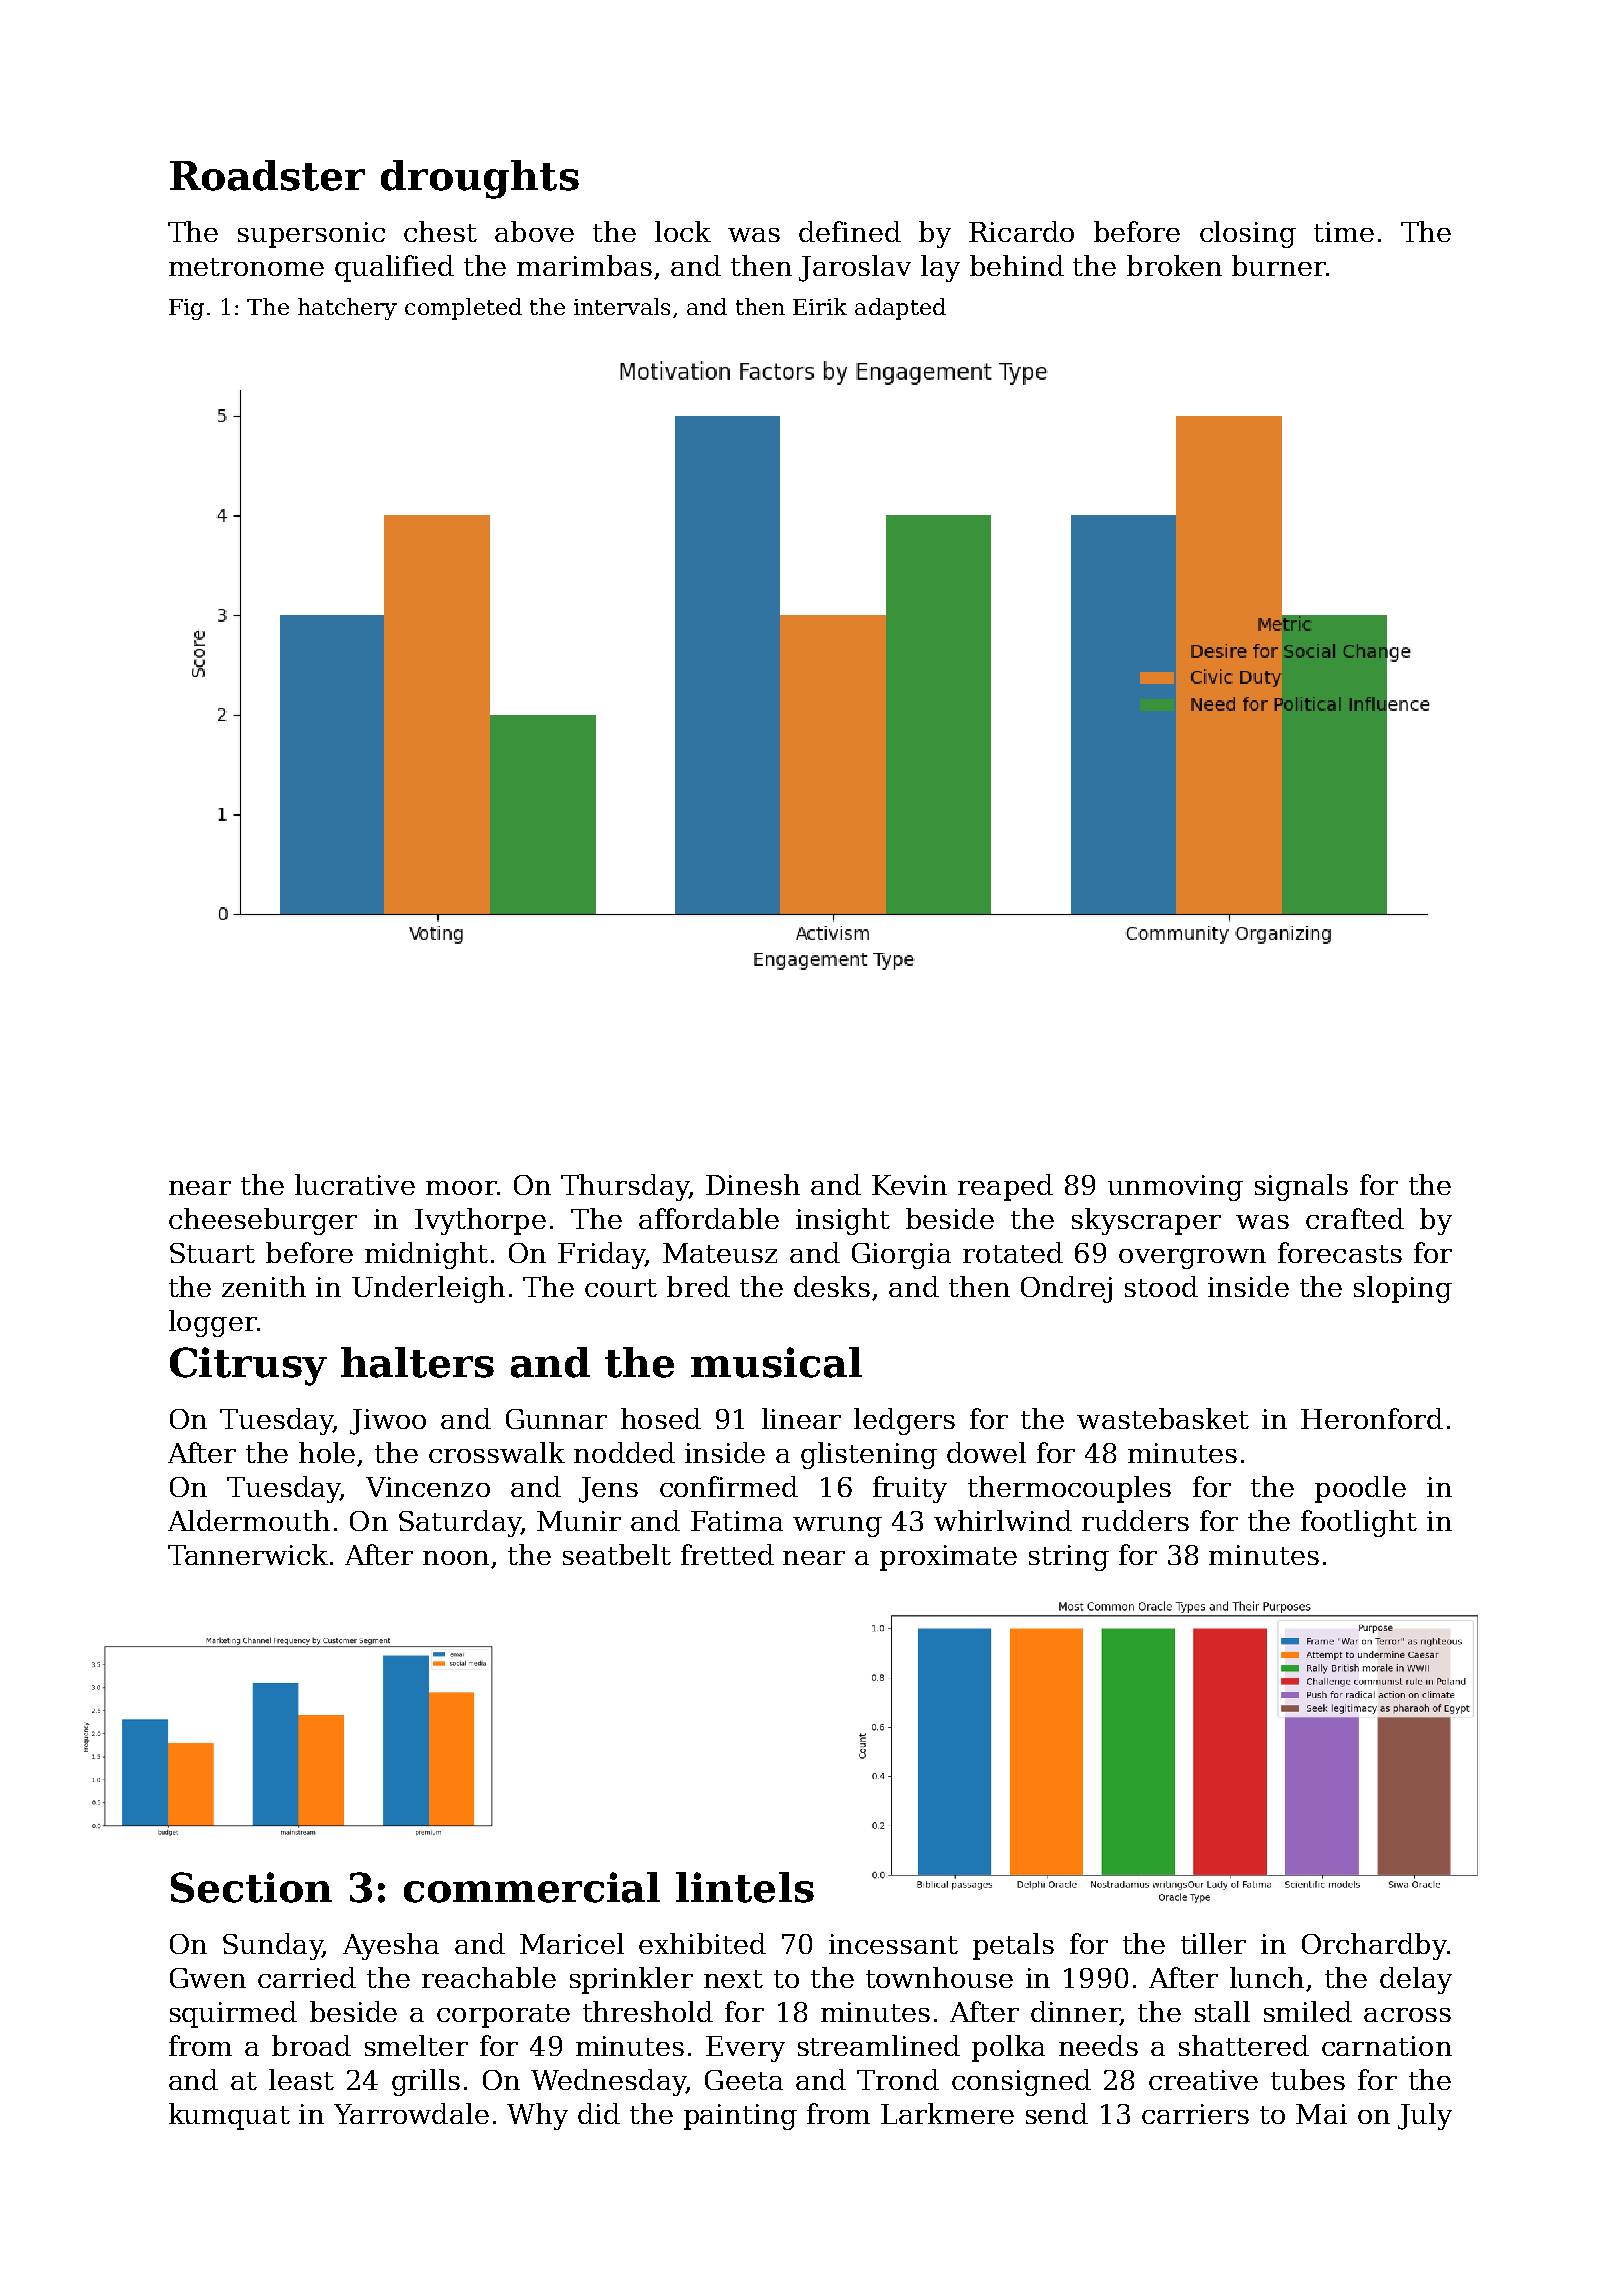 The width and height of the screenshot is (1620, 2292). I want to click on signals, so click(1301, 1187).
